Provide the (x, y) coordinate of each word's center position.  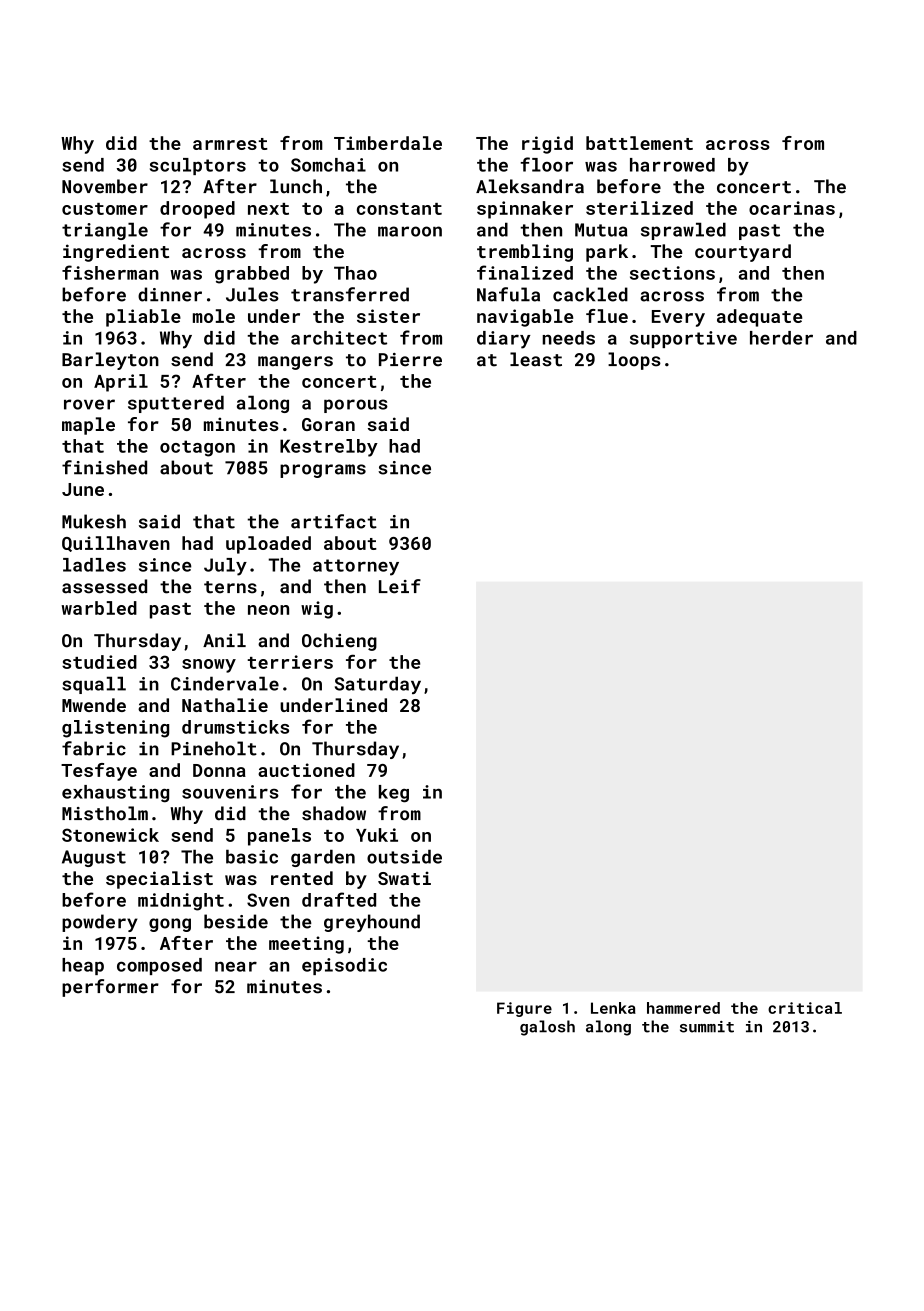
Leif (400, 586)
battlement (639, 143)
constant (399, 209)
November (105, 186)
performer (110, 988)
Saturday (378, 685)
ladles (94, 565)
